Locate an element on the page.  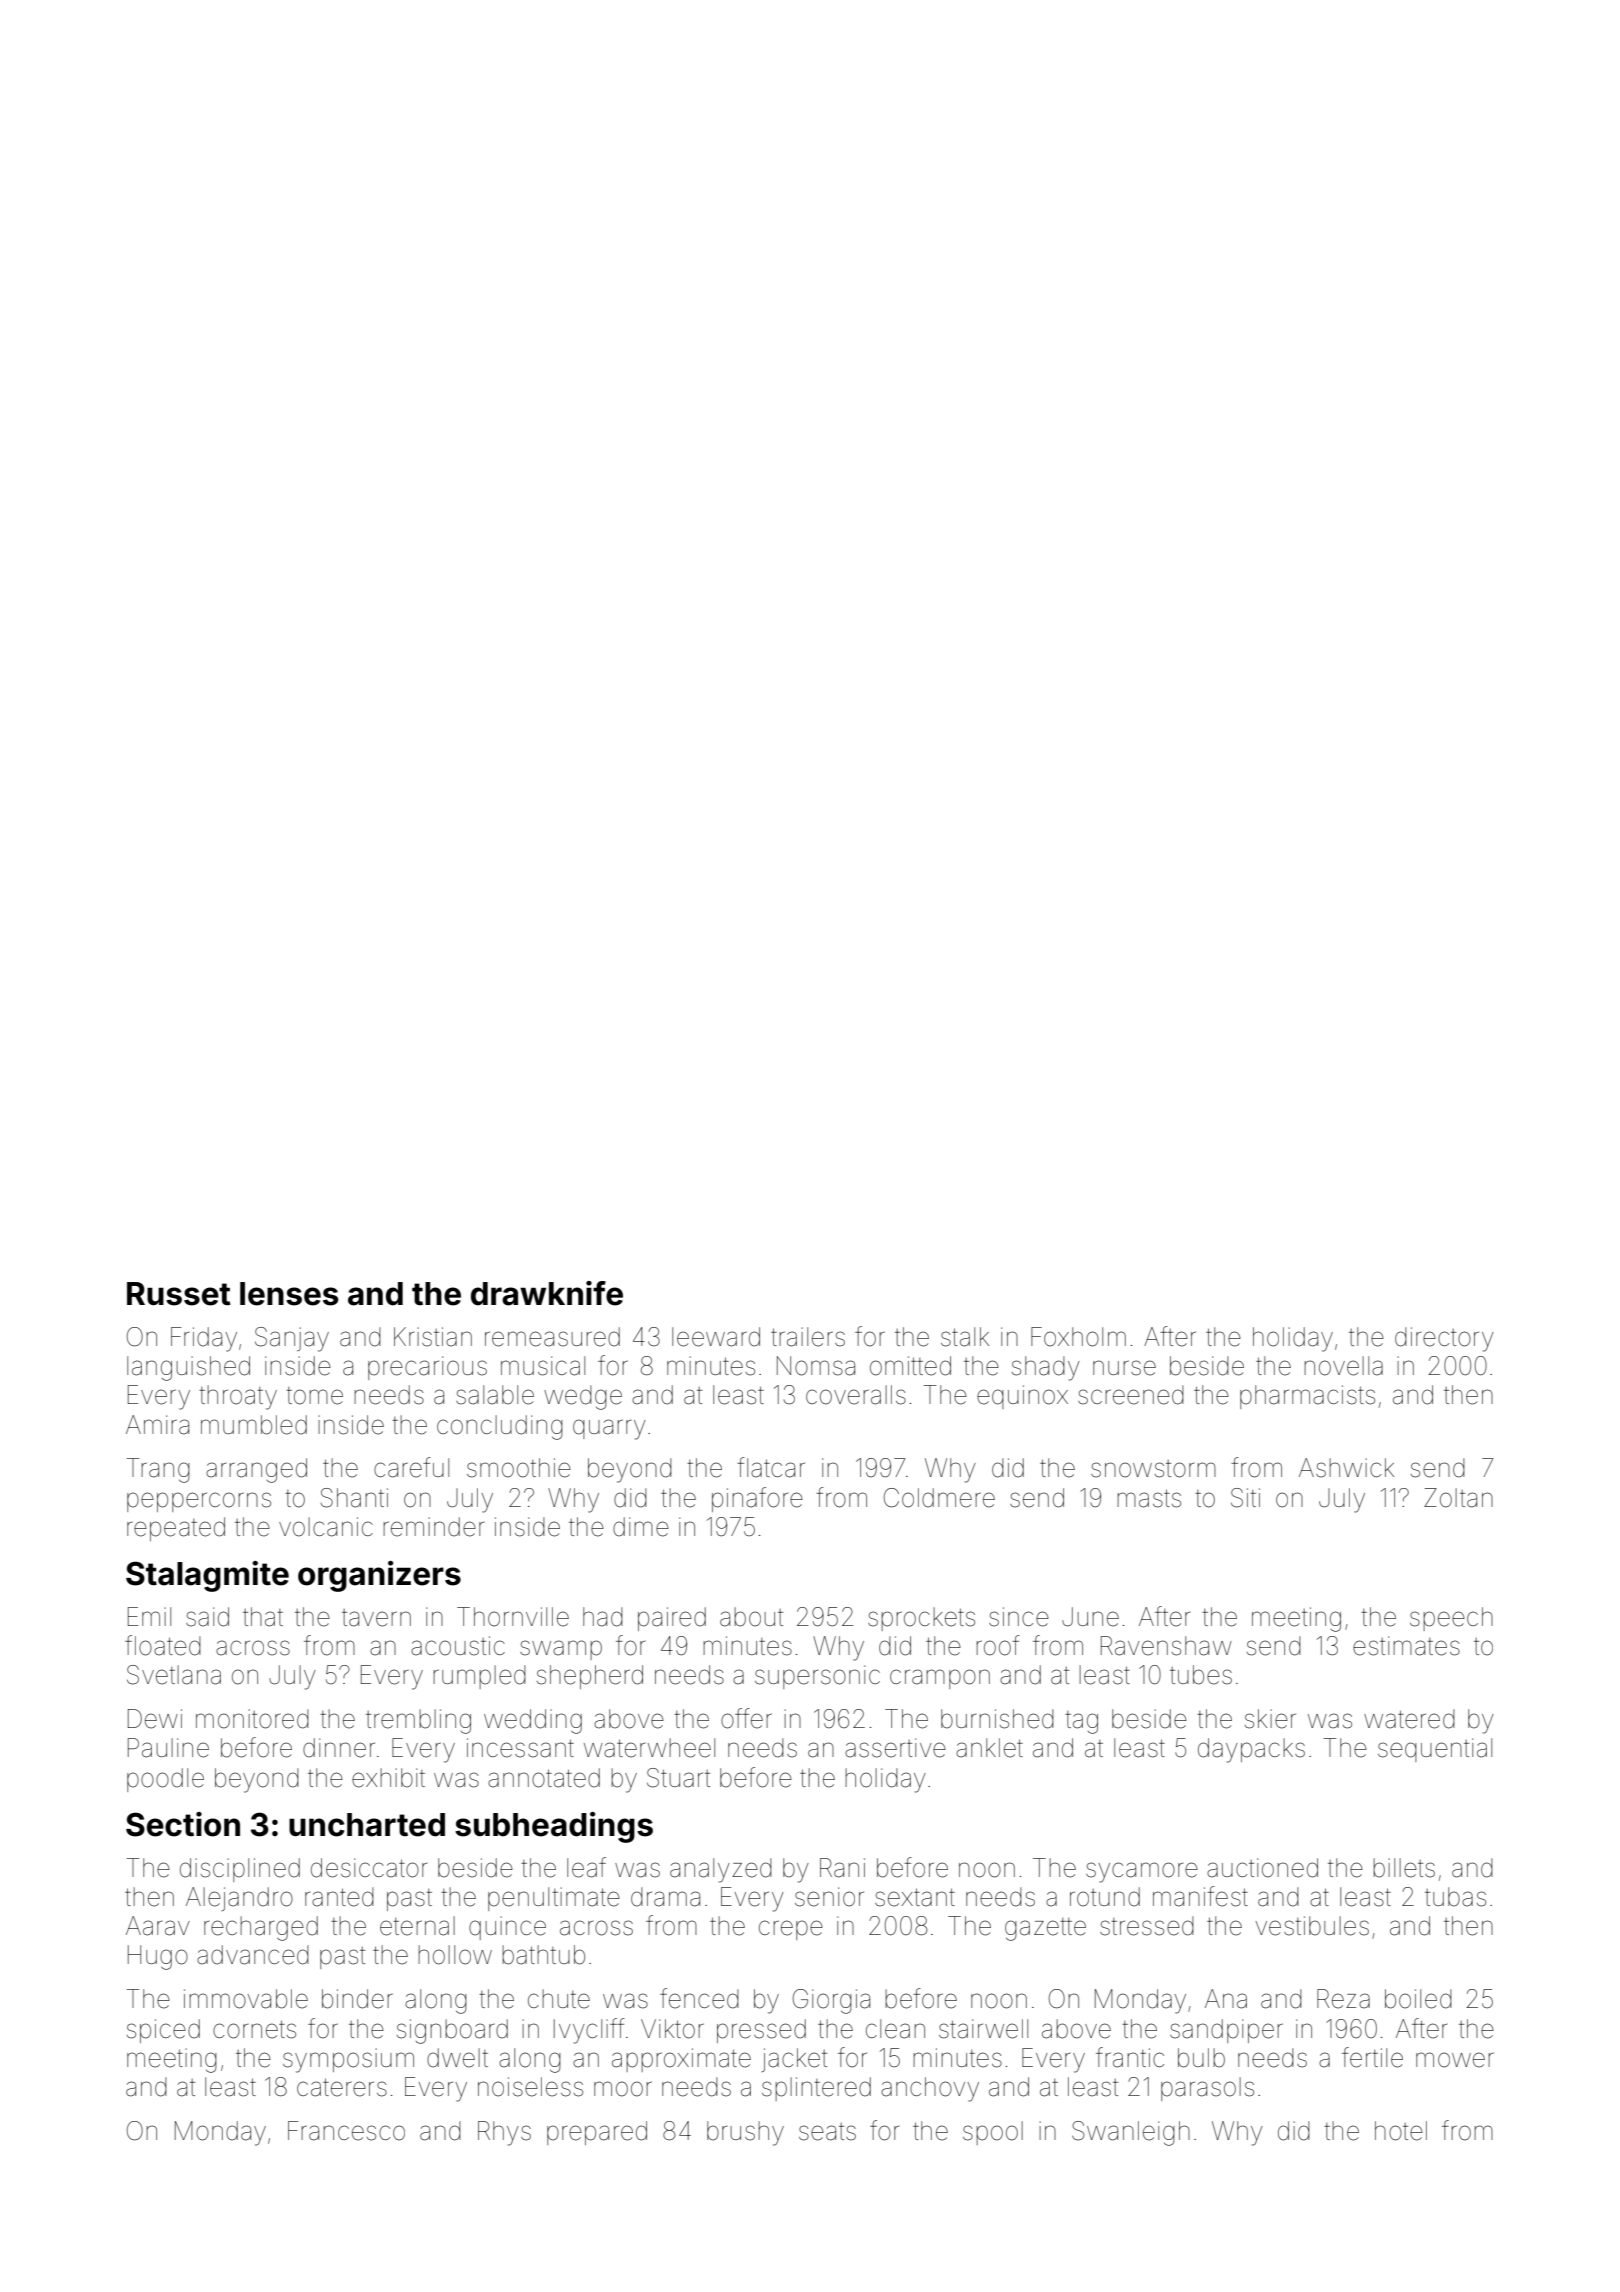
caterers is located at coordinates (342, 2087).
